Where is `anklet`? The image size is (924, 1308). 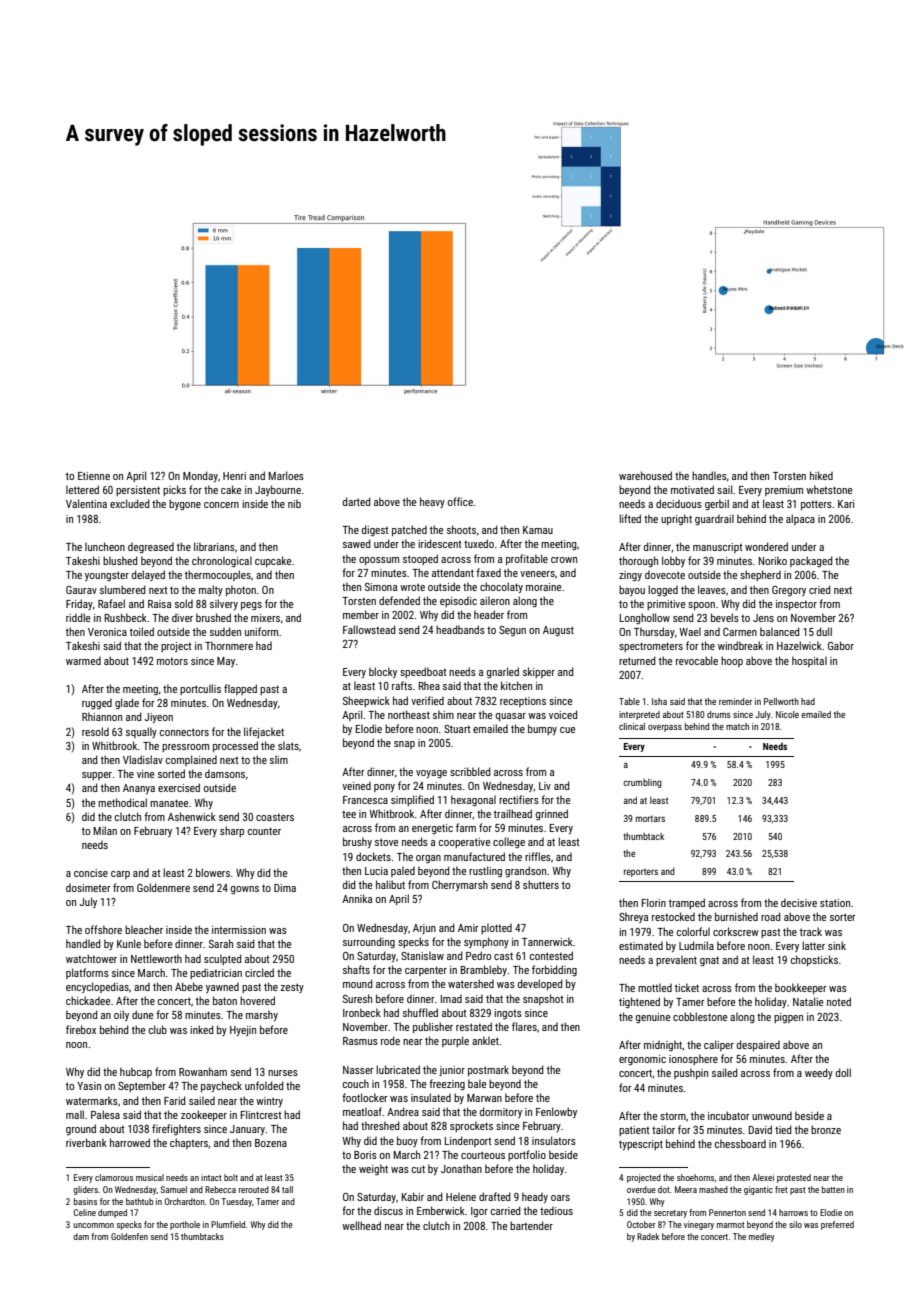 anklet is located at coordinates (485, 1040).
